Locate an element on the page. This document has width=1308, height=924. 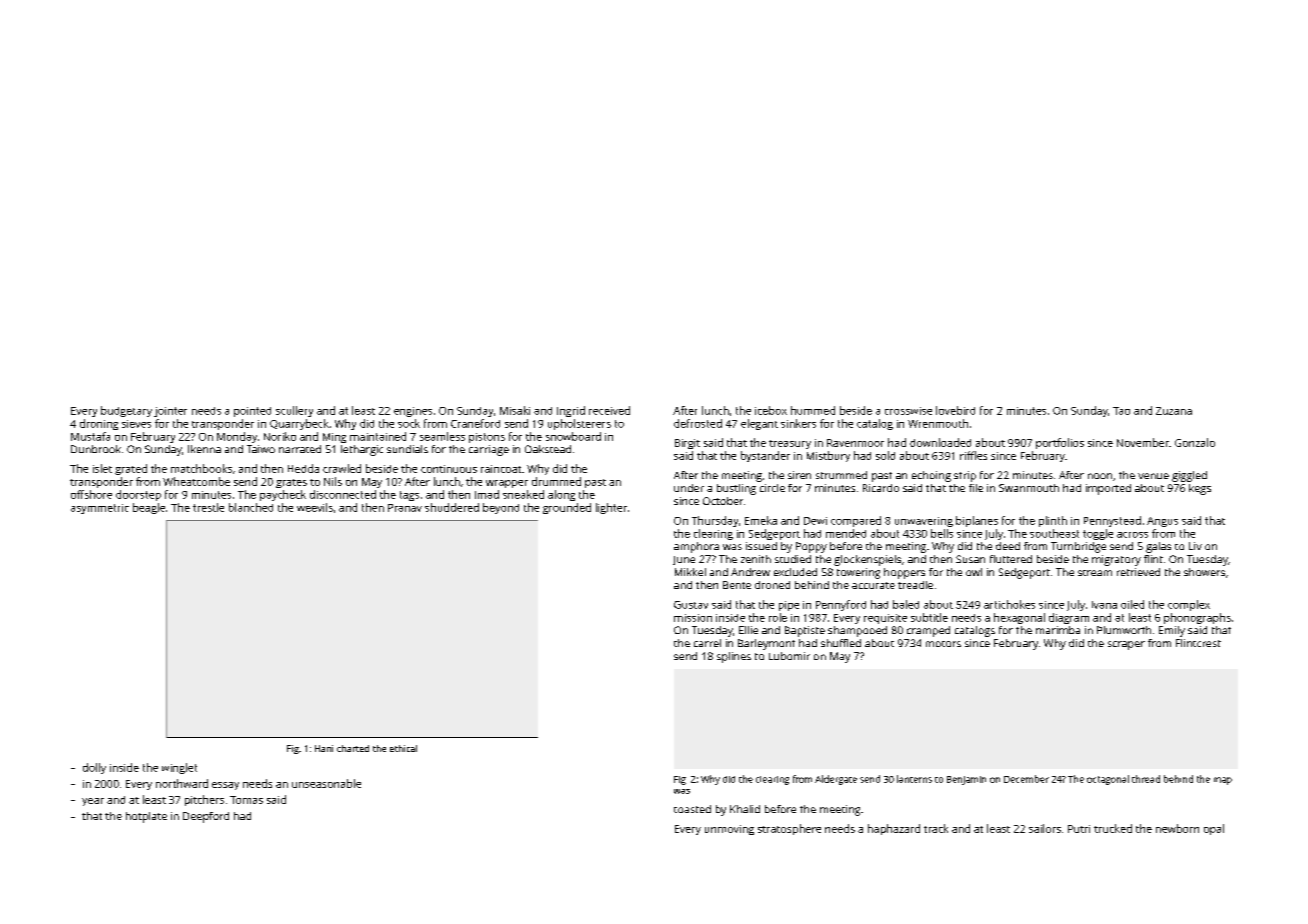
galas is located at coordinates (1158, 547).
